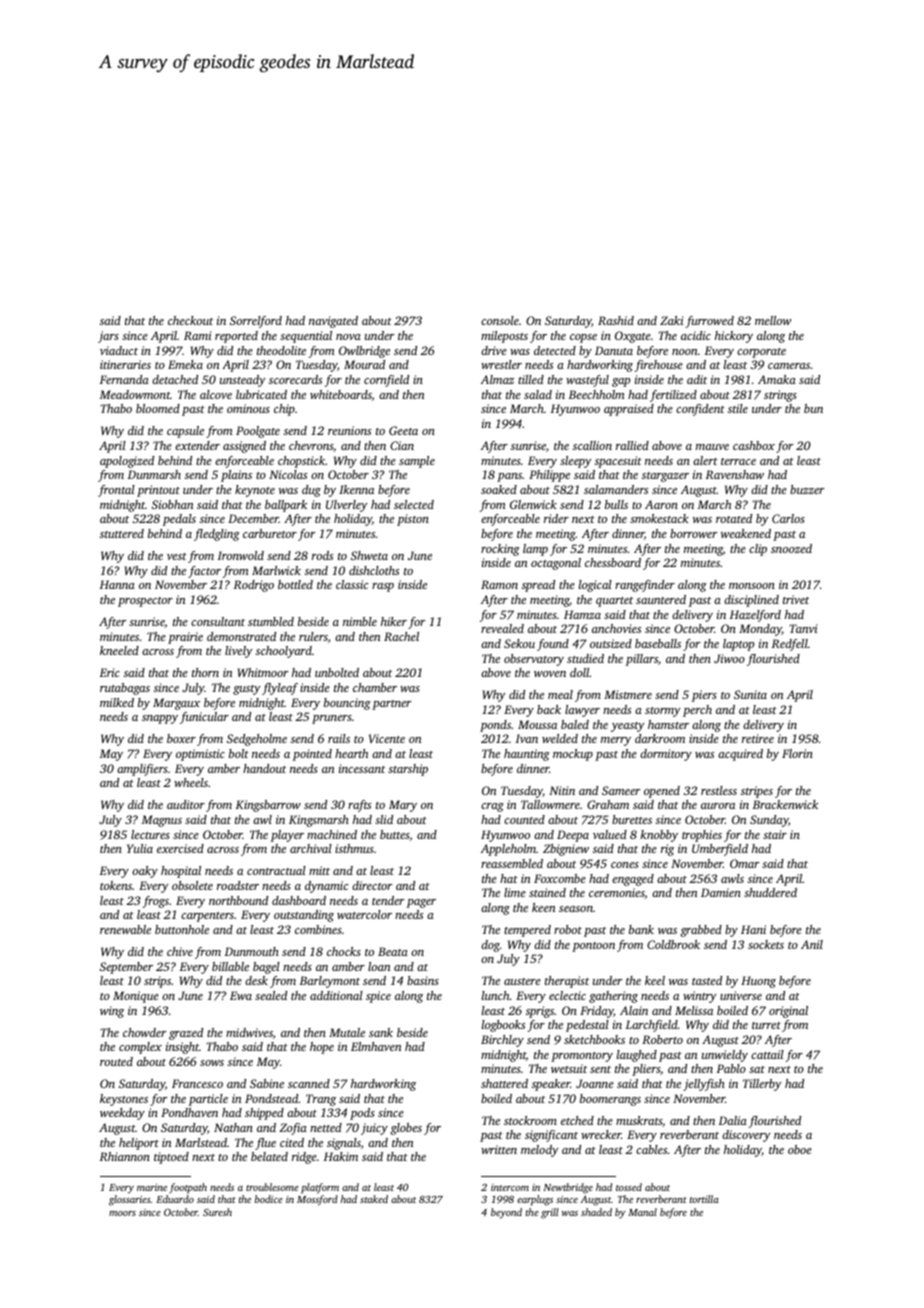 This document has height=1308, width=924. I want to click on furrowed, so click(710, 322).
